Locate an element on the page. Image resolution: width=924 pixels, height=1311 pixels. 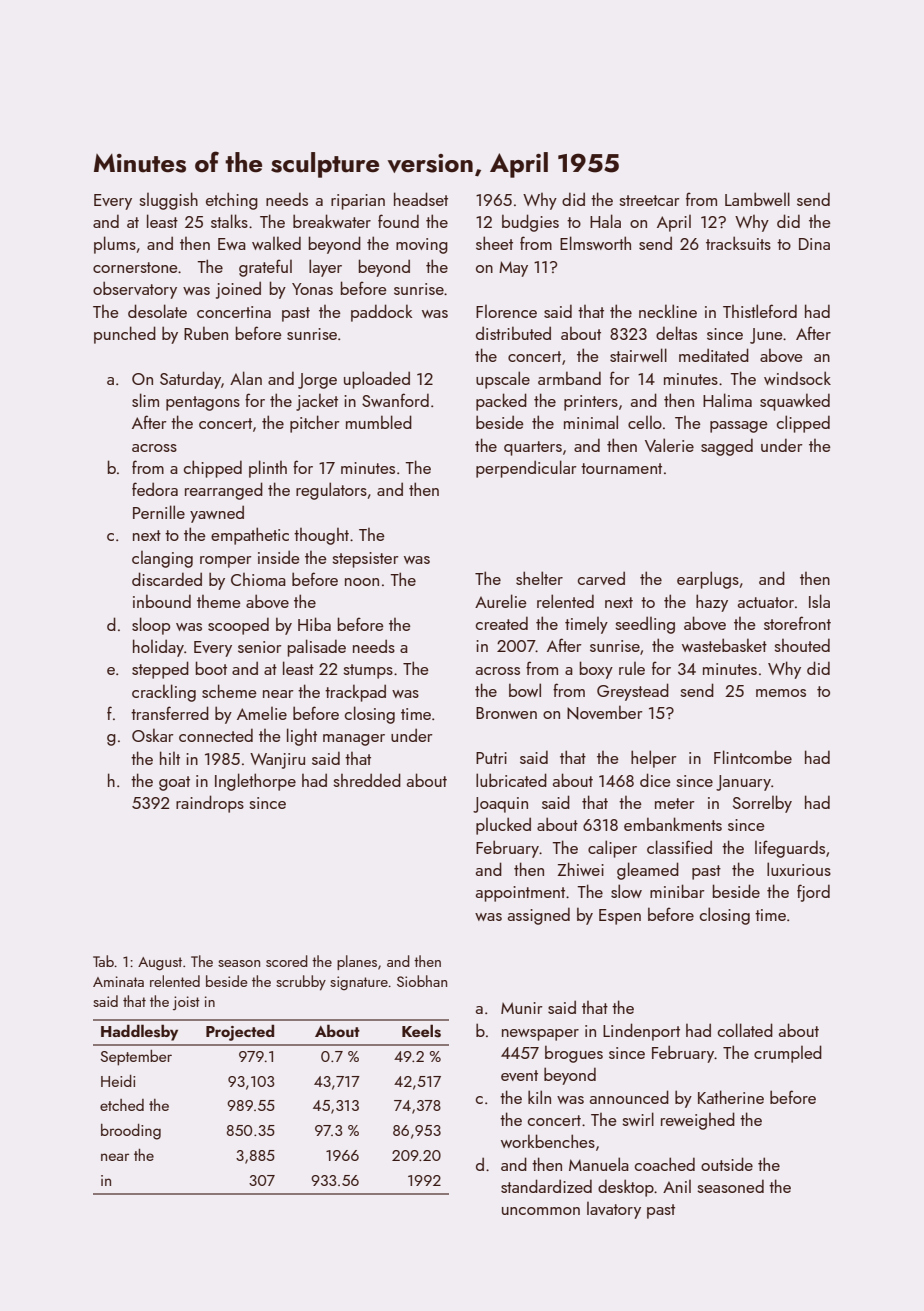
uncommon is located at coordinates (541, 1211).
